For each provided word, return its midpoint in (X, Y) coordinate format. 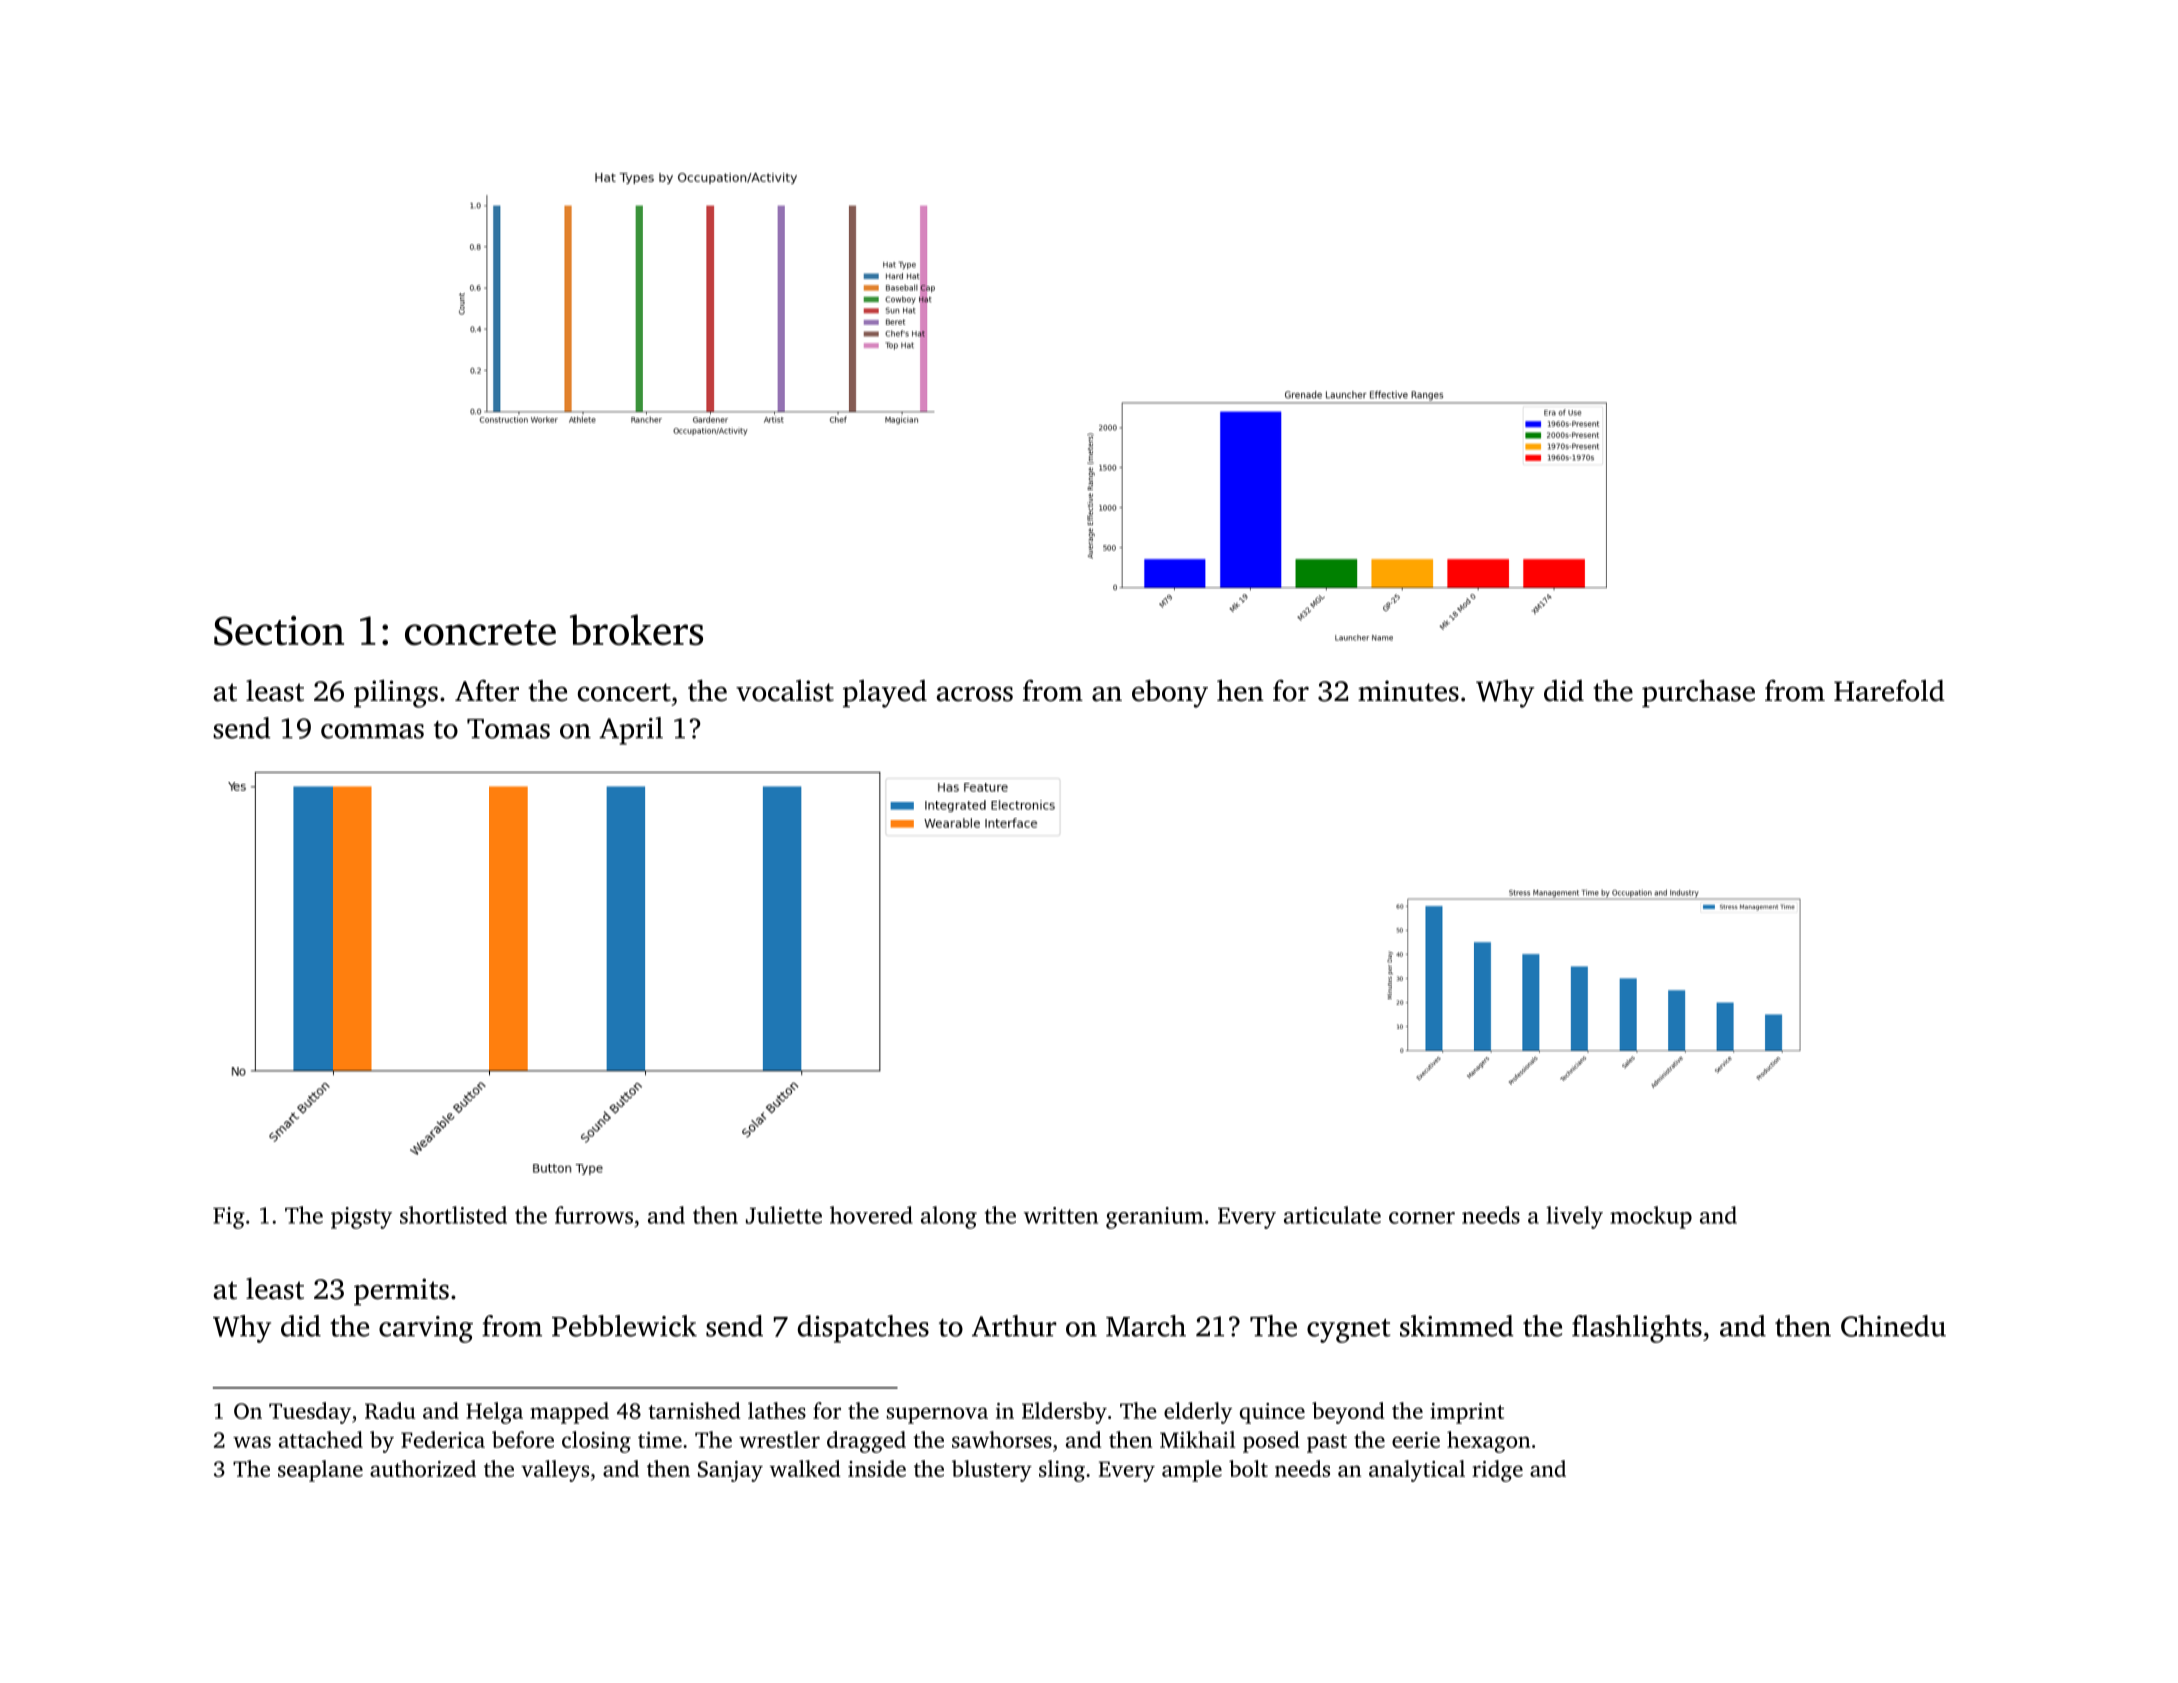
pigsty (361, 1218)
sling (1062, 1471)
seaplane (320, 1471)
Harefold (1889, 690)
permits (401, 1292)
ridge (1497, 1471)
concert (624, 692)
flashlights (1637, 1329)
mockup (1651, 1217)
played (885, 694)
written (1061, 1215)
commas (372, 731)
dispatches (863, 1329)
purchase (1698, 693)
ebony (1170, 693)
